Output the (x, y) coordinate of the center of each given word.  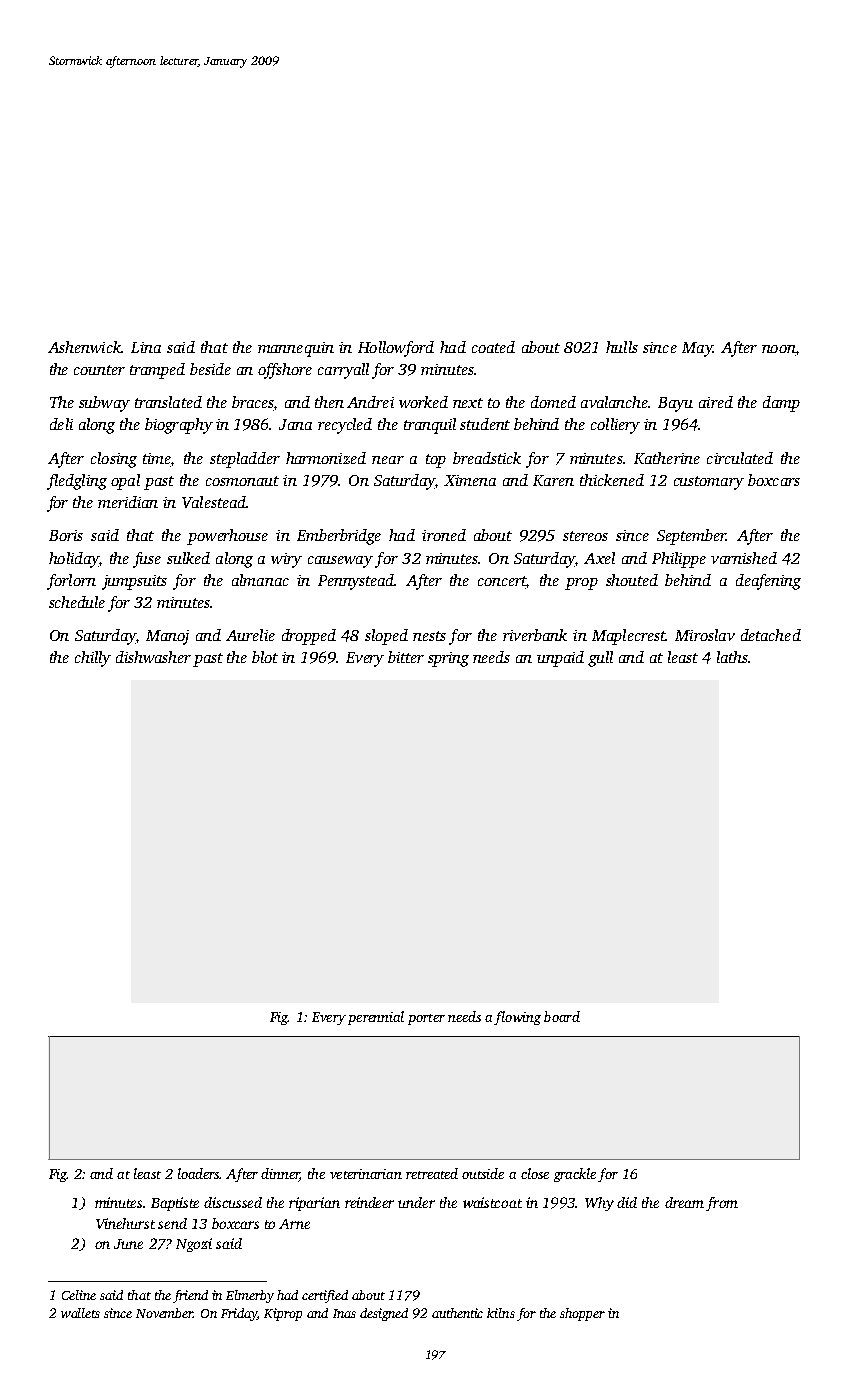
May (697, 349)
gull (600, 659)
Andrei (370, 402)
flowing (517, 1018)
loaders (199, 1173)
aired (716, 402)
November (164, 1313)
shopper (582, 1314)
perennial (376, 1018)
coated (493, 347)
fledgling (77, 482)
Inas (344, 1313)
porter (426, 1019)
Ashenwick (84, 347)
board (562, 1016)
